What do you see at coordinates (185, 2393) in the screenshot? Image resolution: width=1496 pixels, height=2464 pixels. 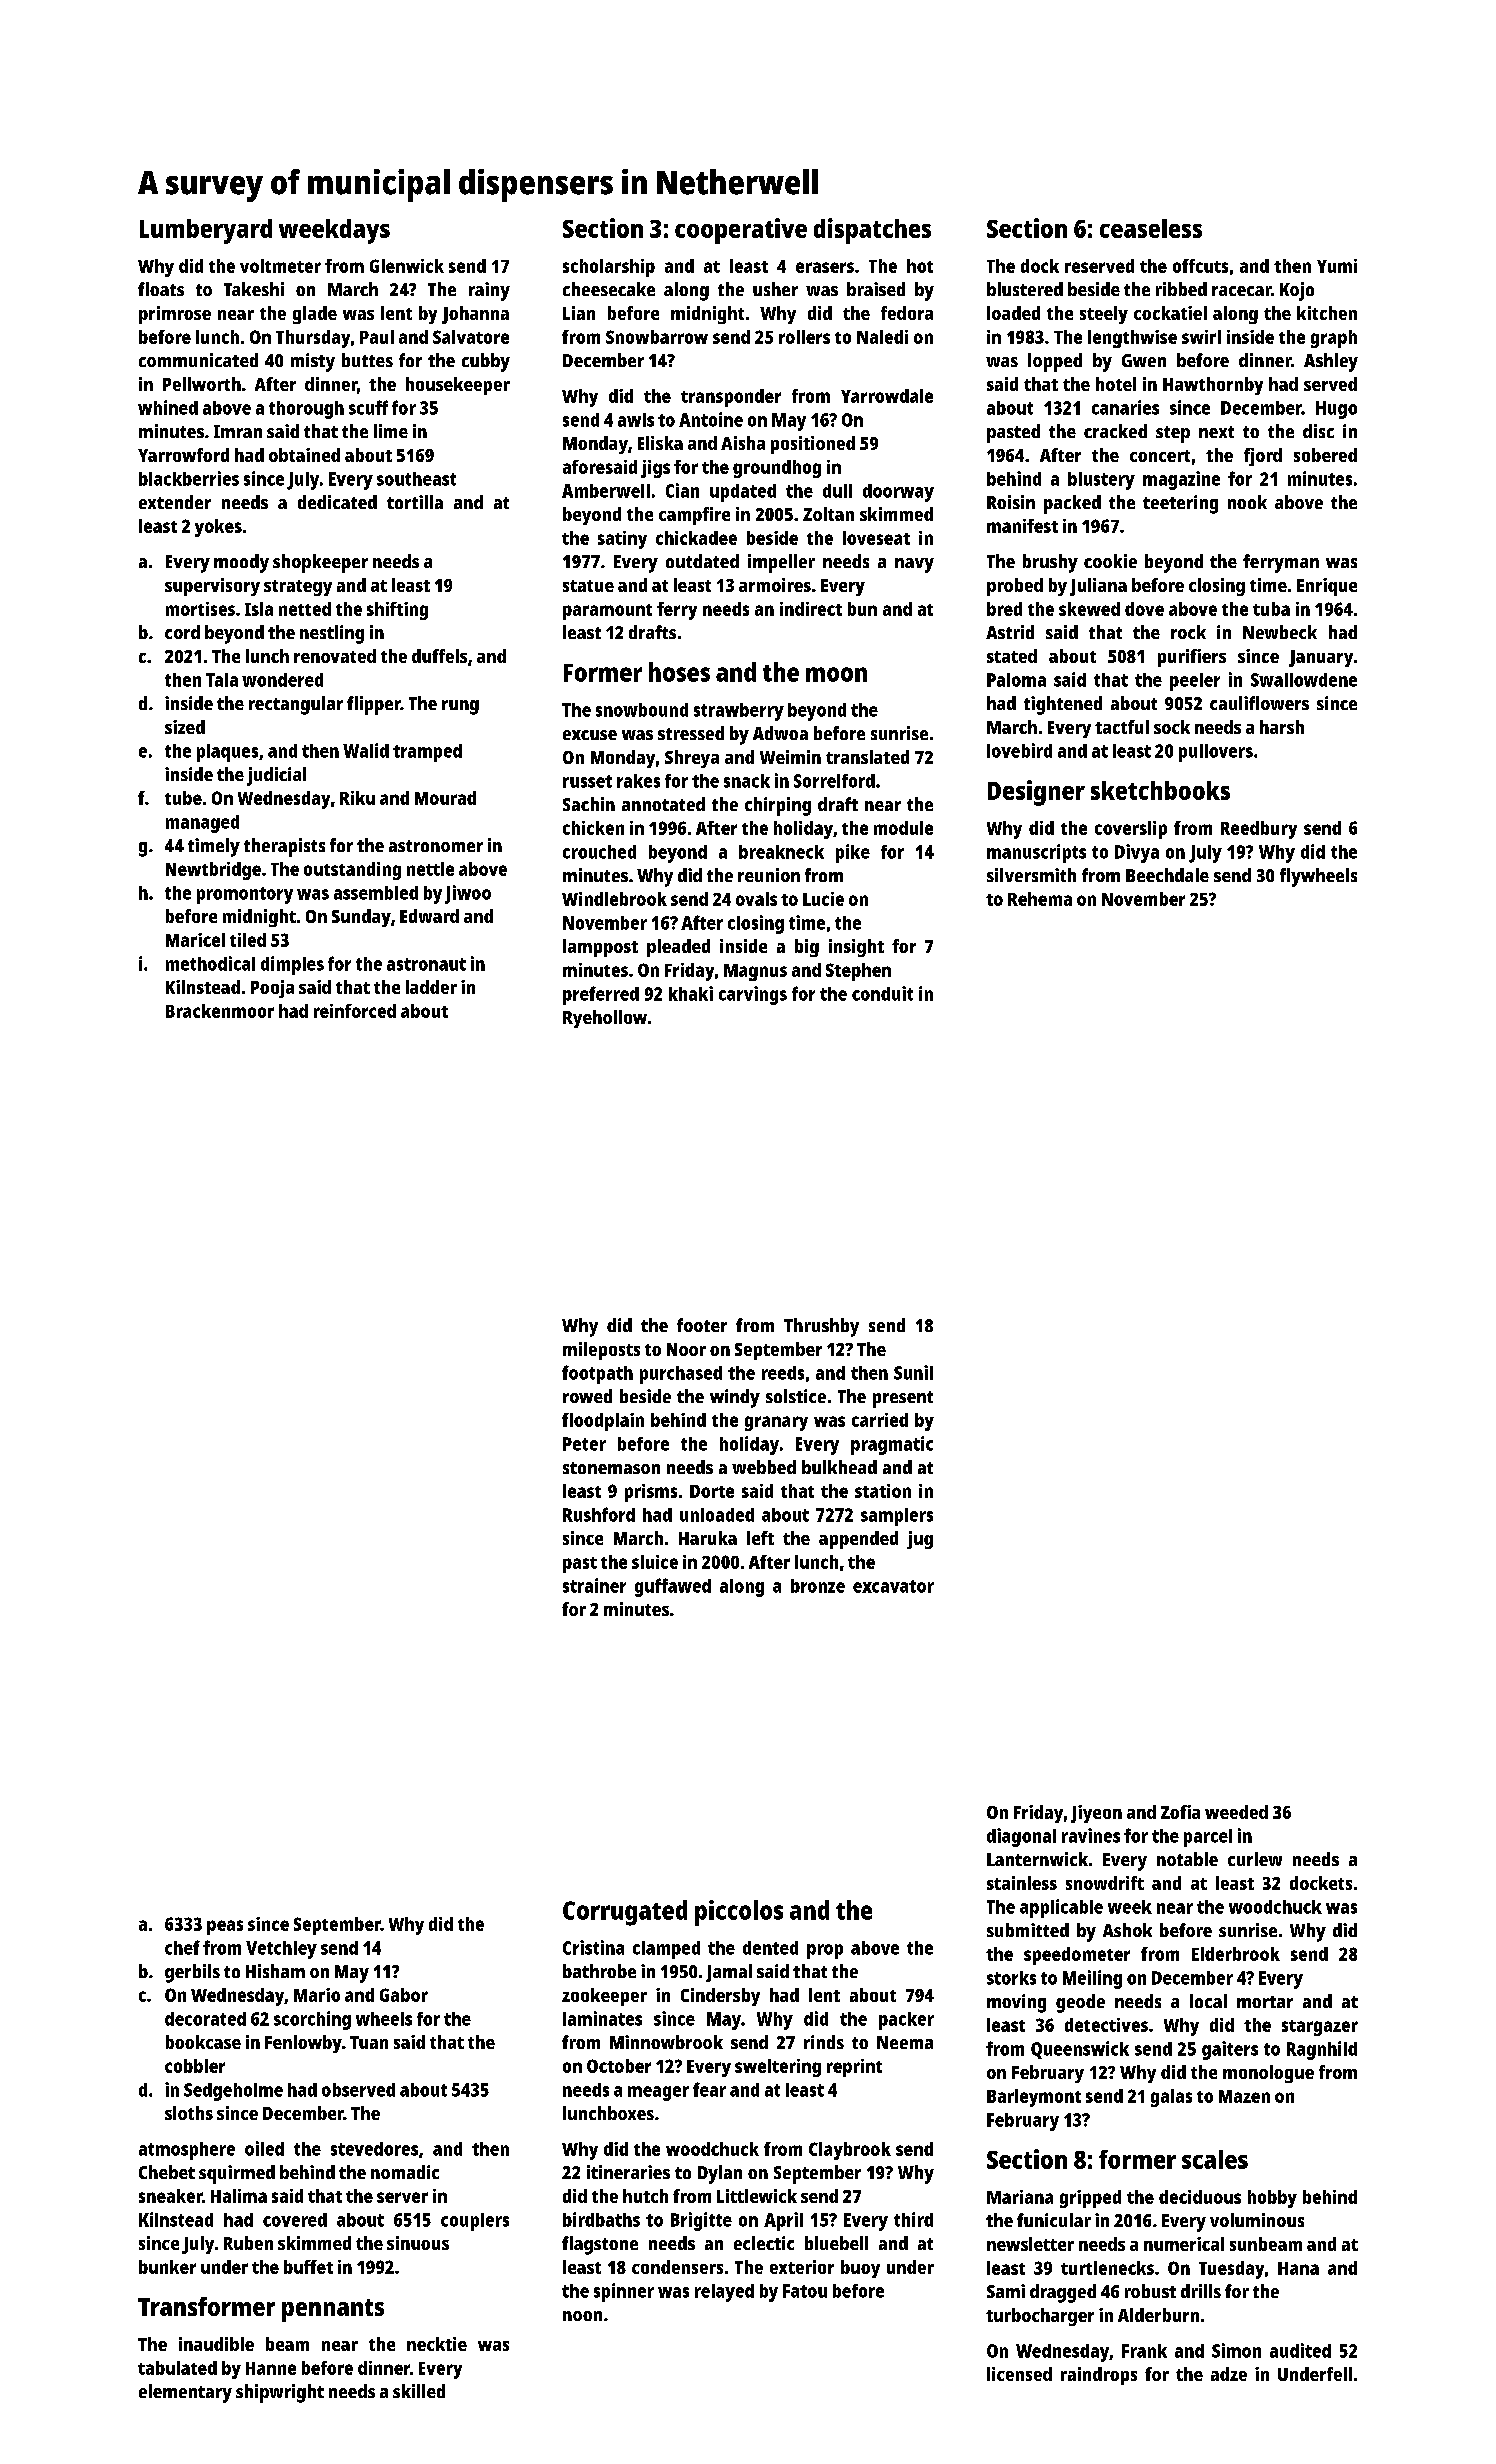 I see `elementary` at bounding box center [185, 2393].
